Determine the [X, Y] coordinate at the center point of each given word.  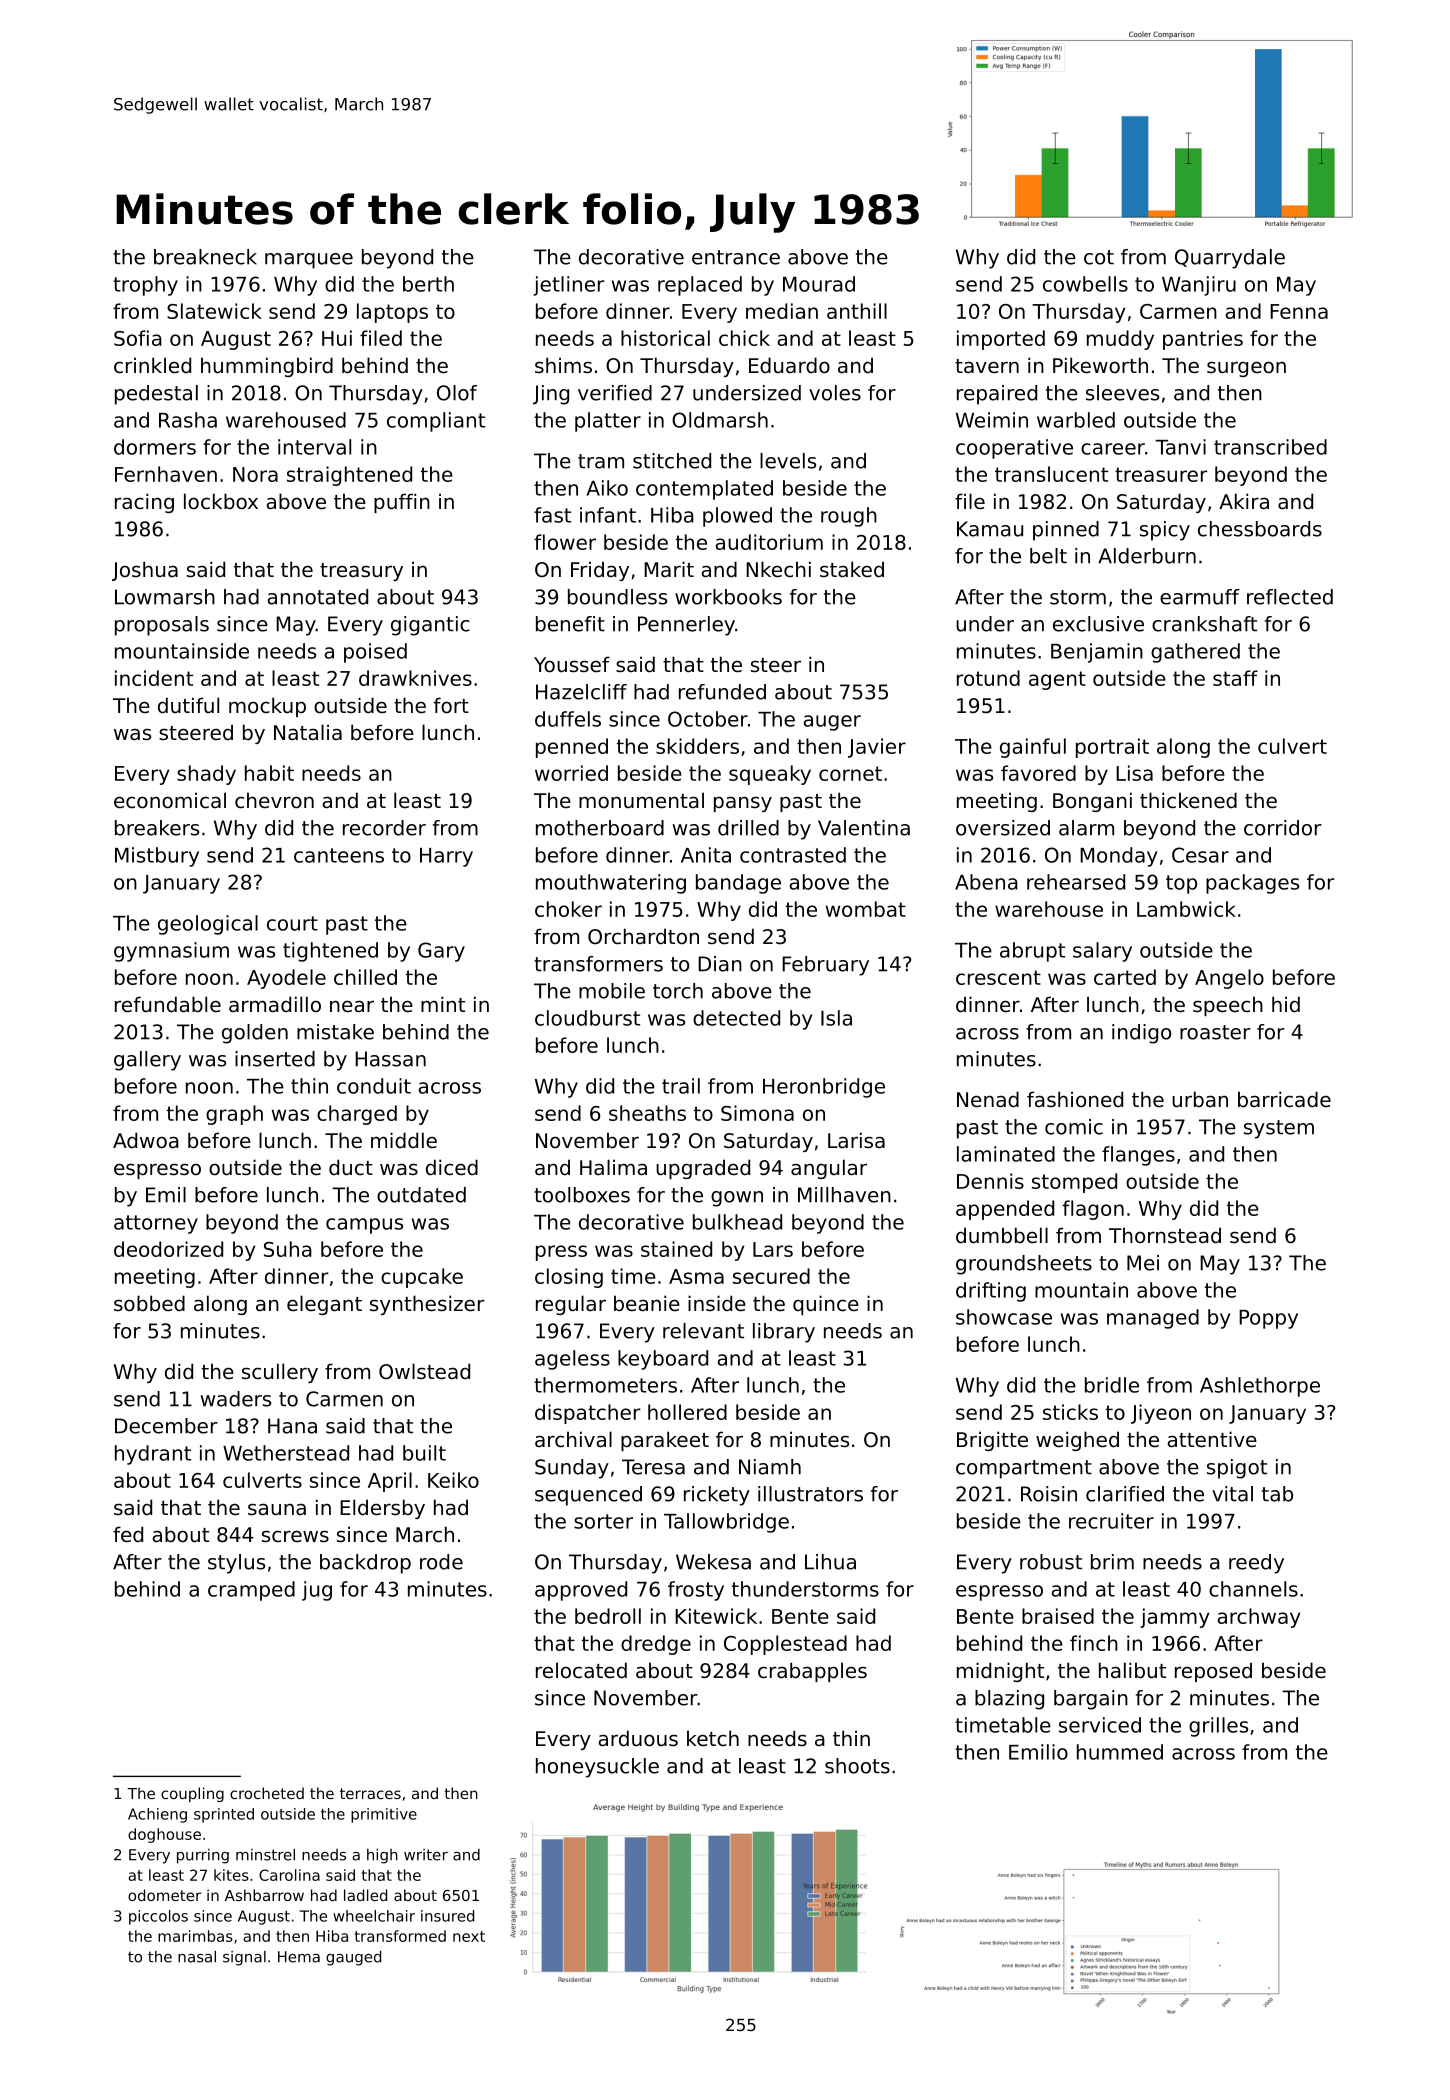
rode [441, 1562]
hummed [1120, 1752]
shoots [857, 1766]
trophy [145, 286]
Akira [1244, 501]
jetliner [569, 286]
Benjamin [1097, 653]
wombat [866, 909]
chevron [274, 800]
